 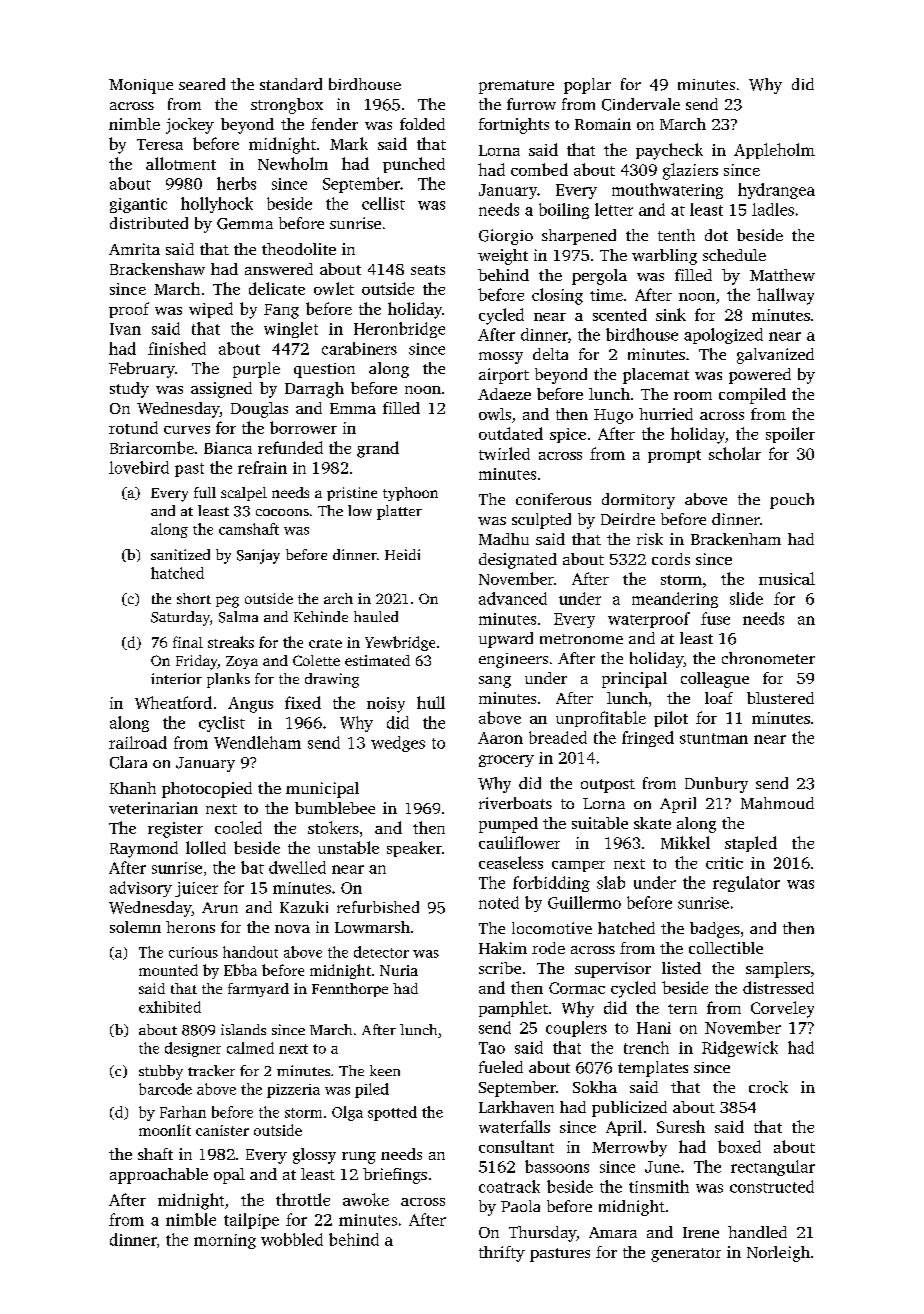 What do you see at coordinates (774, 151) in the screenshot?
I see `Appleholm` at bounding box center [774, 151].
